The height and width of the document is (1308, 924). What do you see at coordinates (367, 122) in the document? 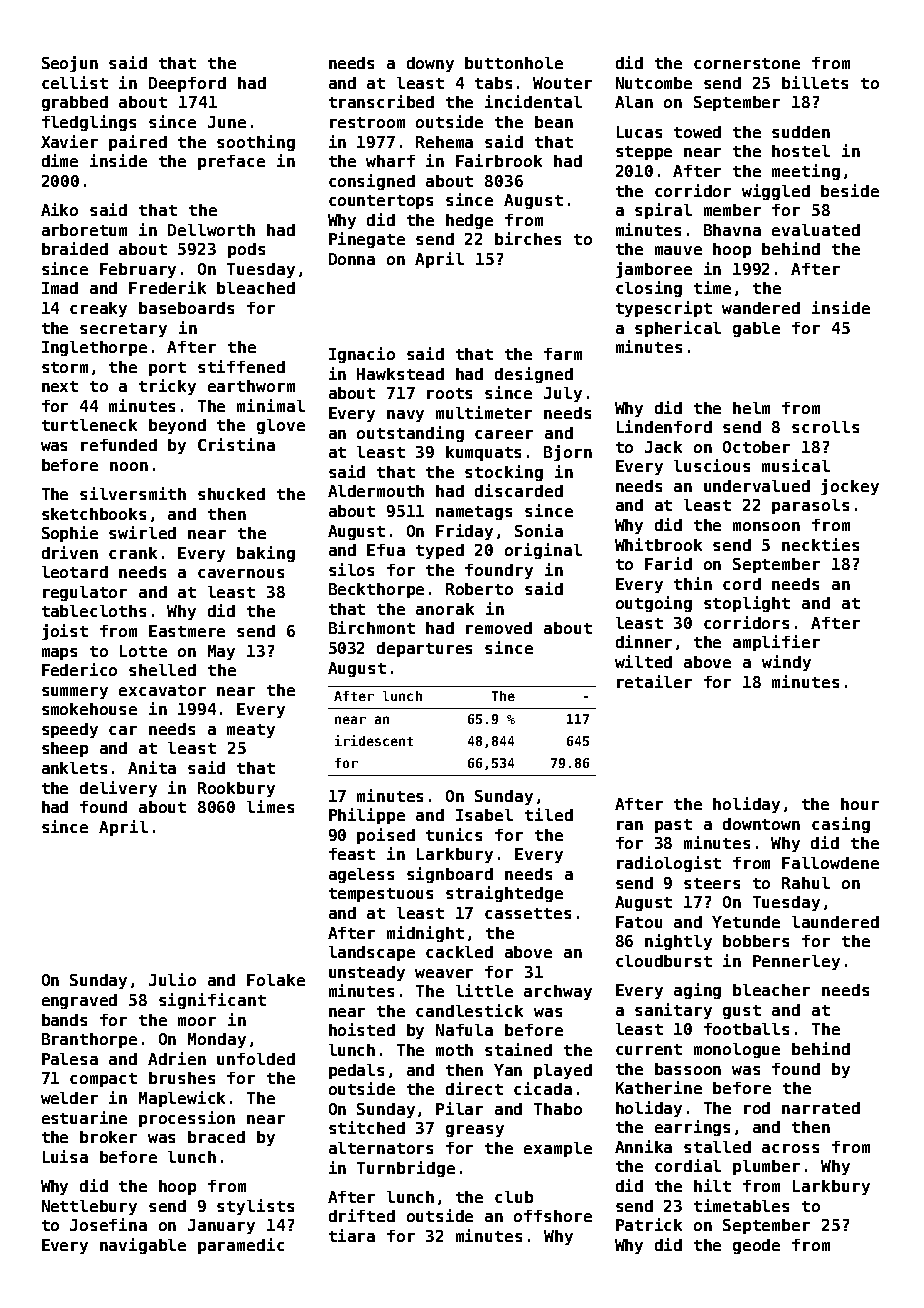
I see `restroom` at bounding box center [367, 122].
